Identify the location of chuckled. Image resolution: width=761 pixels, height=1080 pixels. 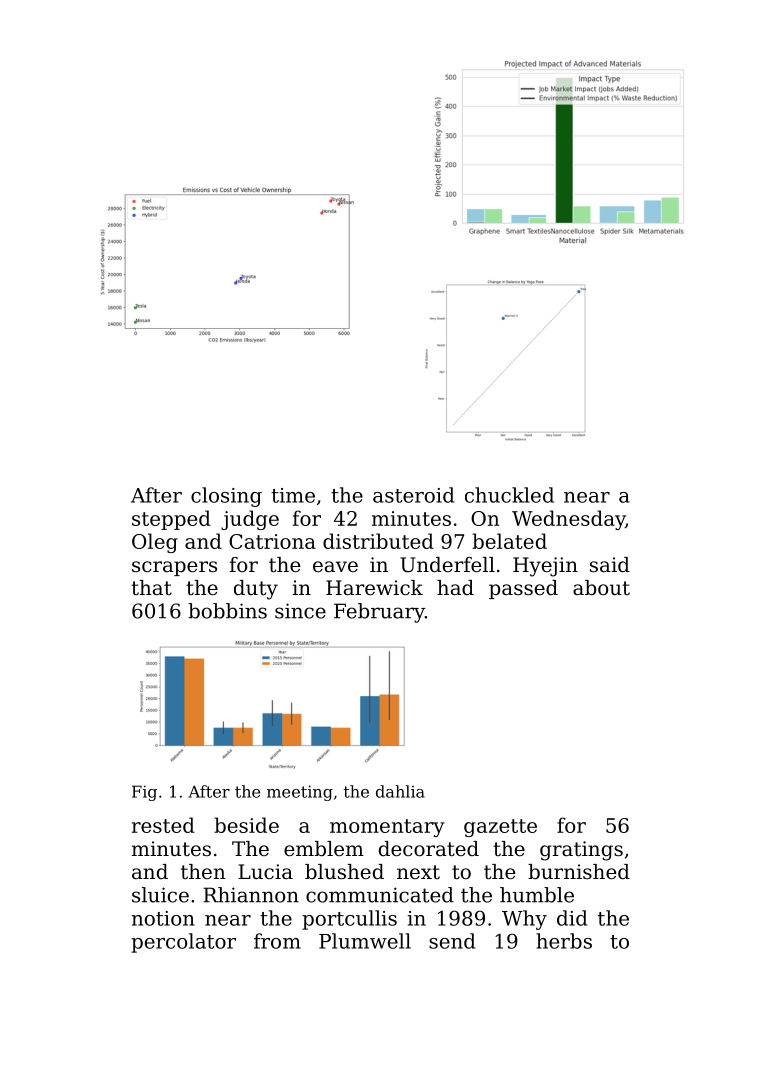
(509, 495).
